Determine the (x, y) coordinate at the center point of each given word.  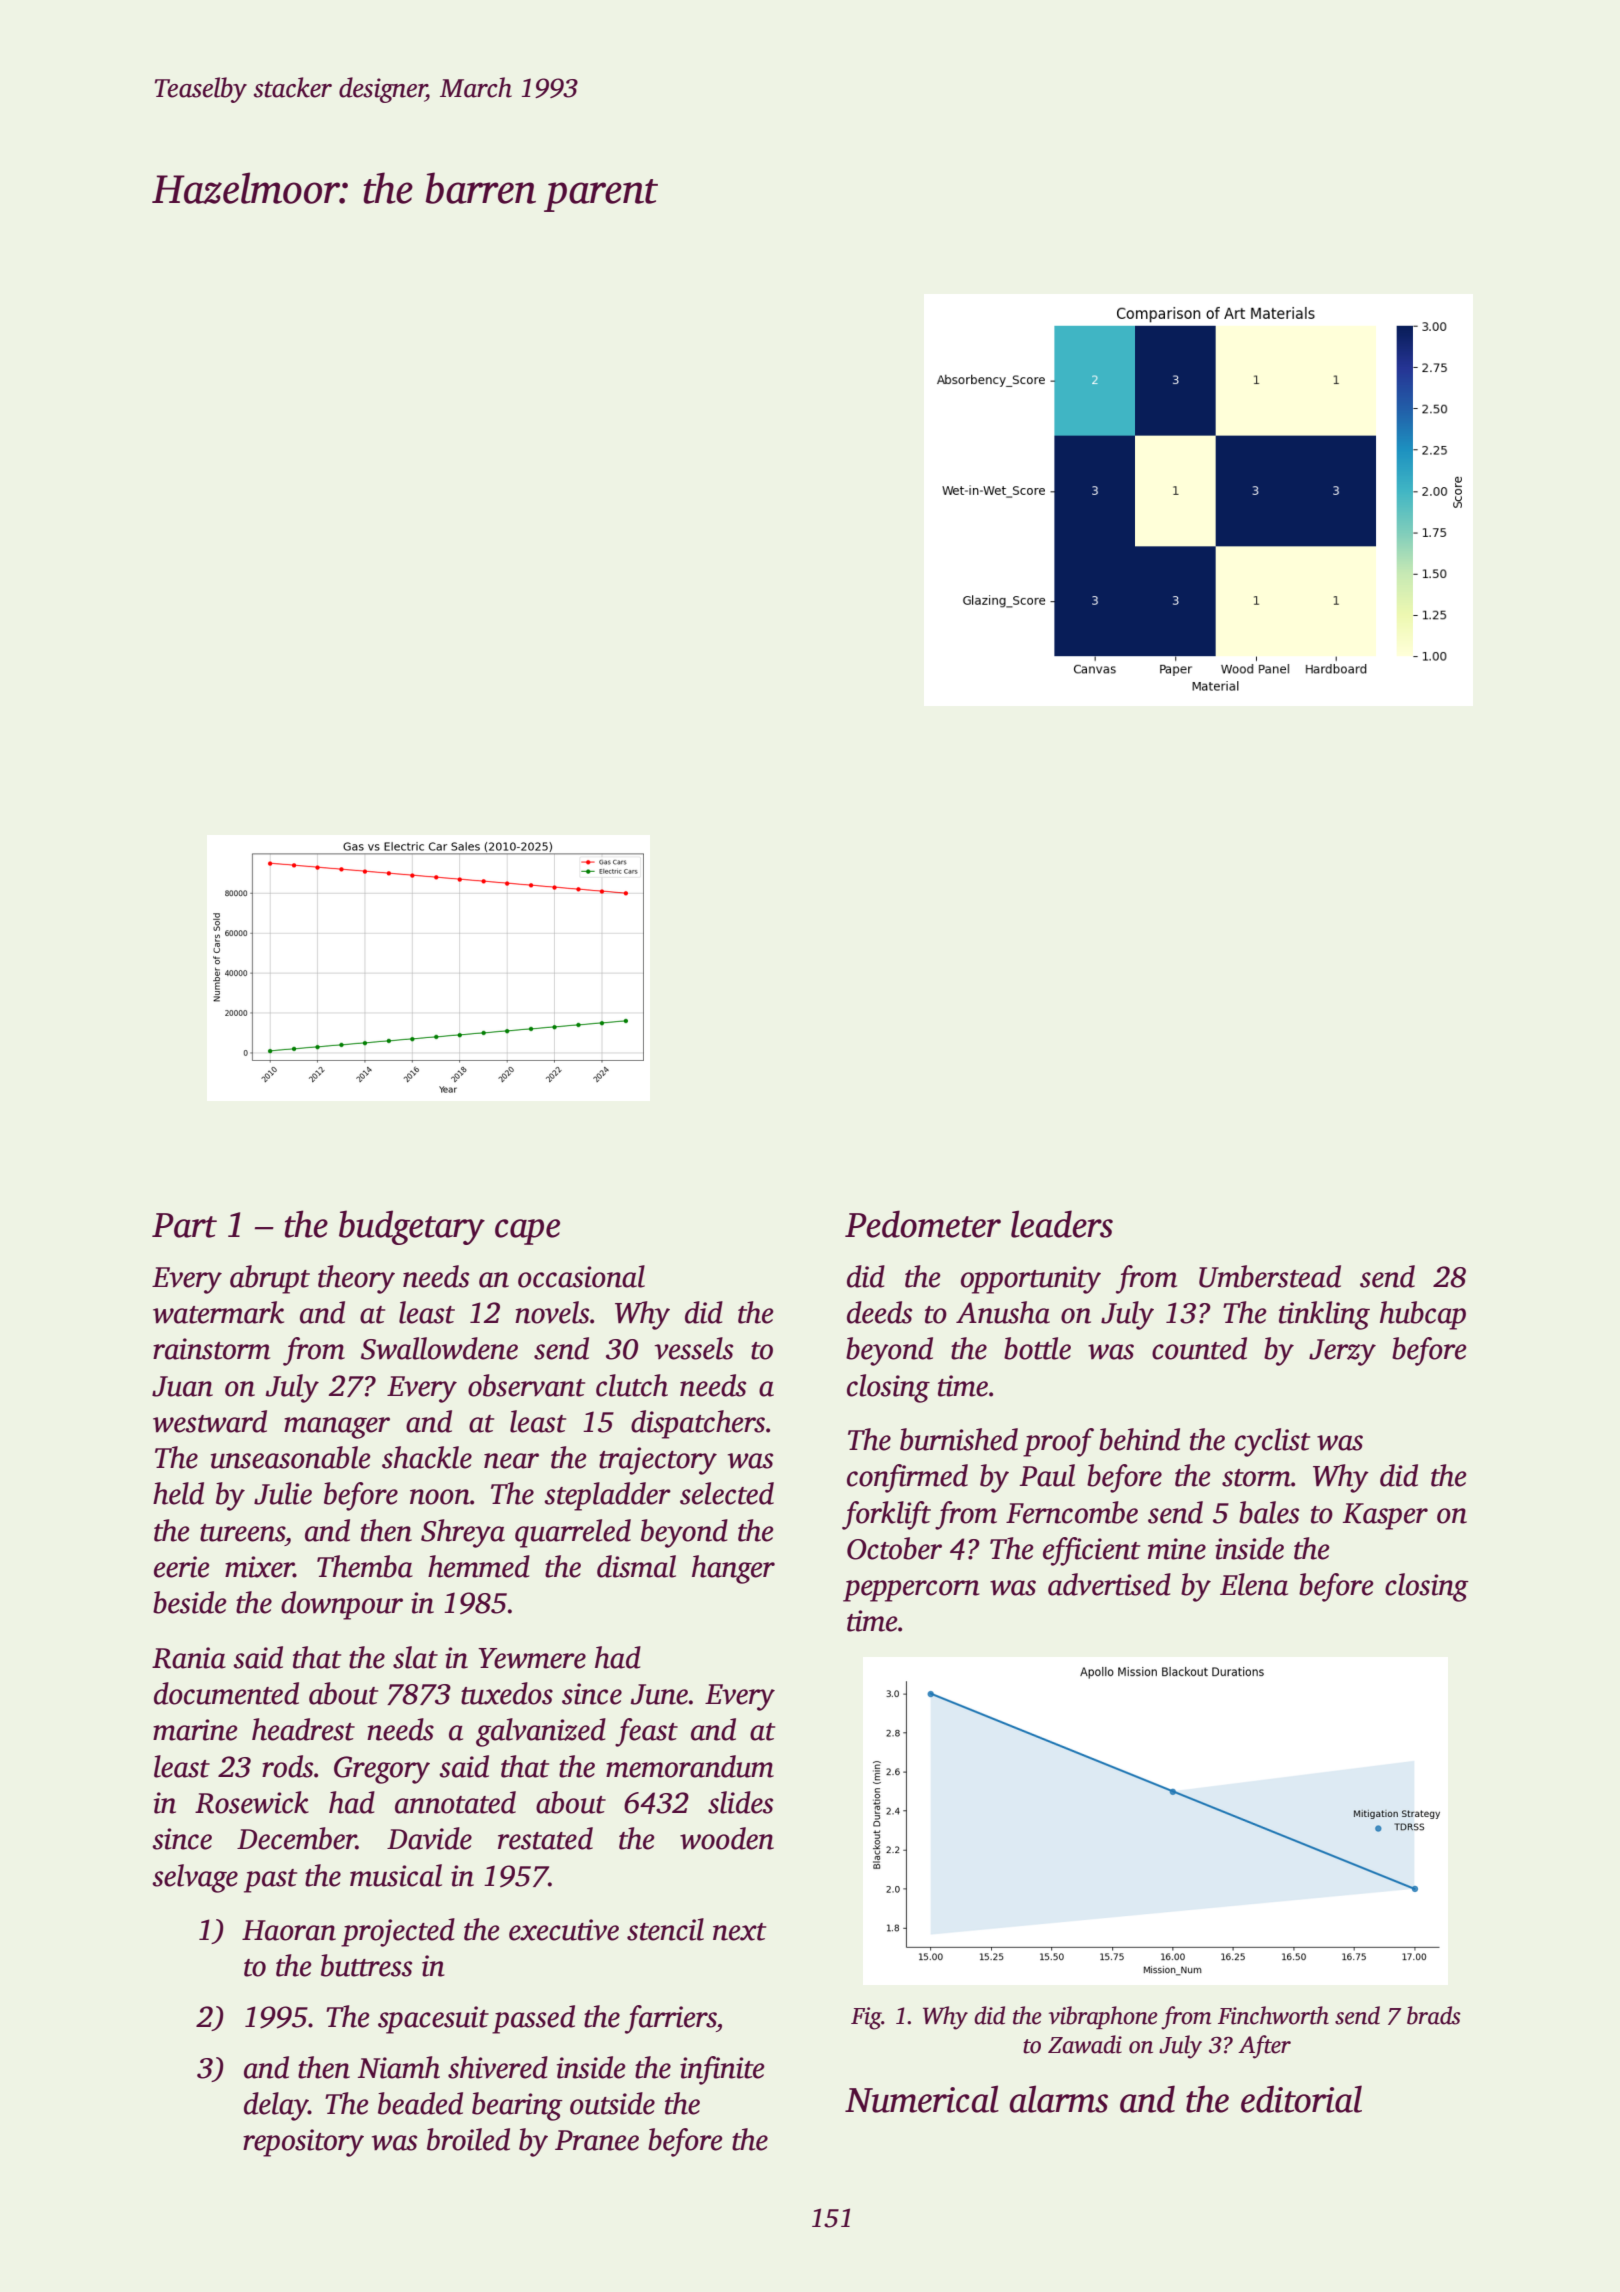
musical (396, 1875)
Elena (1254, 1584)
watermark (218, 1312)
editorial (1301, 2099)
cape (527, 1232)
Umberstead (1270, 1276)
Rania (189, 1658)
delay (276, 2106)
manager (337, 1428)
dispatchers (698, 1424)
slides (741, 1802)
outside (612, 2103)
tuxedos (507, 1693)
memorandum (690, 1766)
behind (1139, 1439)
